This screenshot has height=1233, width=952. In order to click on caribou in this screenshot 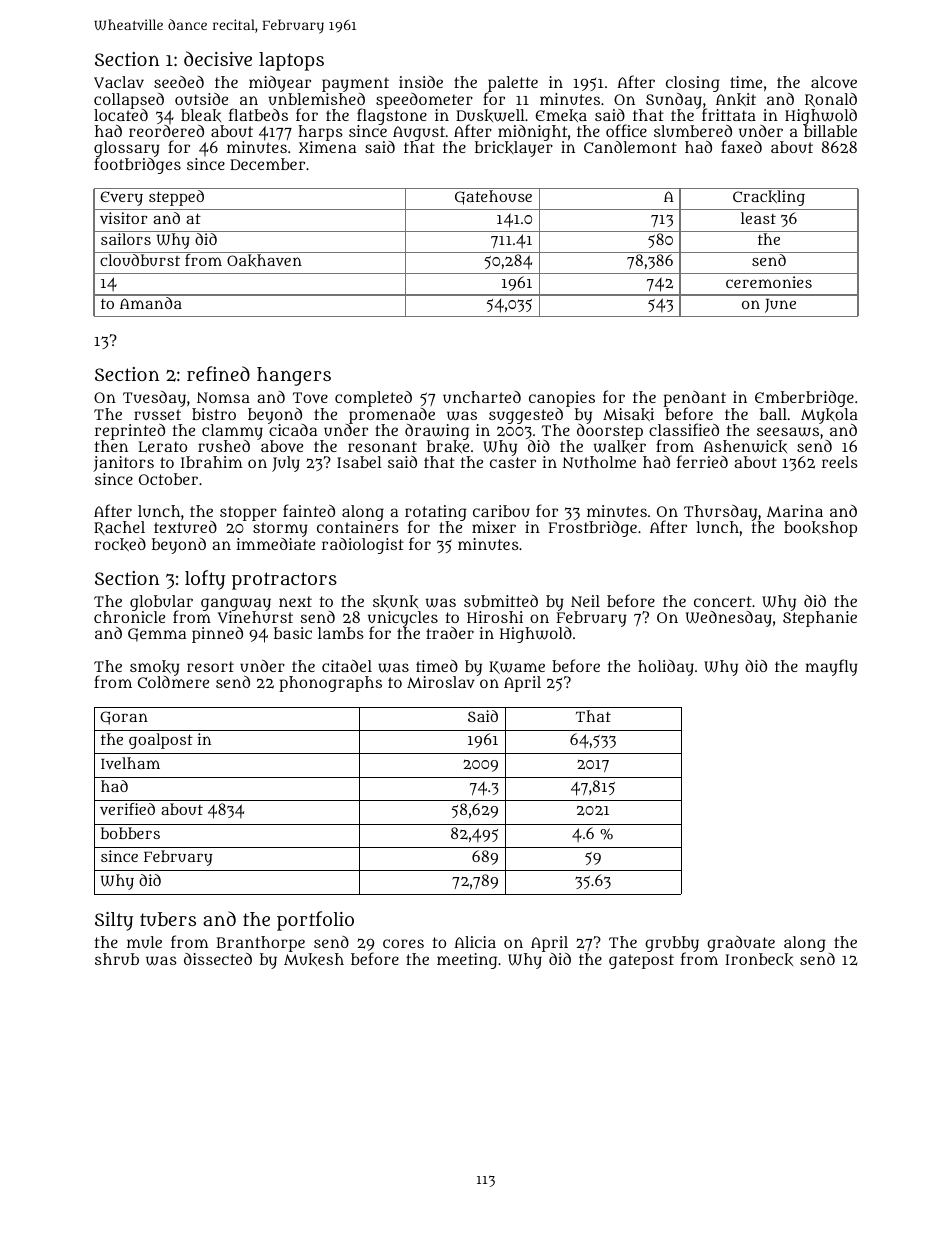, I will do `click(501, 511)`.
